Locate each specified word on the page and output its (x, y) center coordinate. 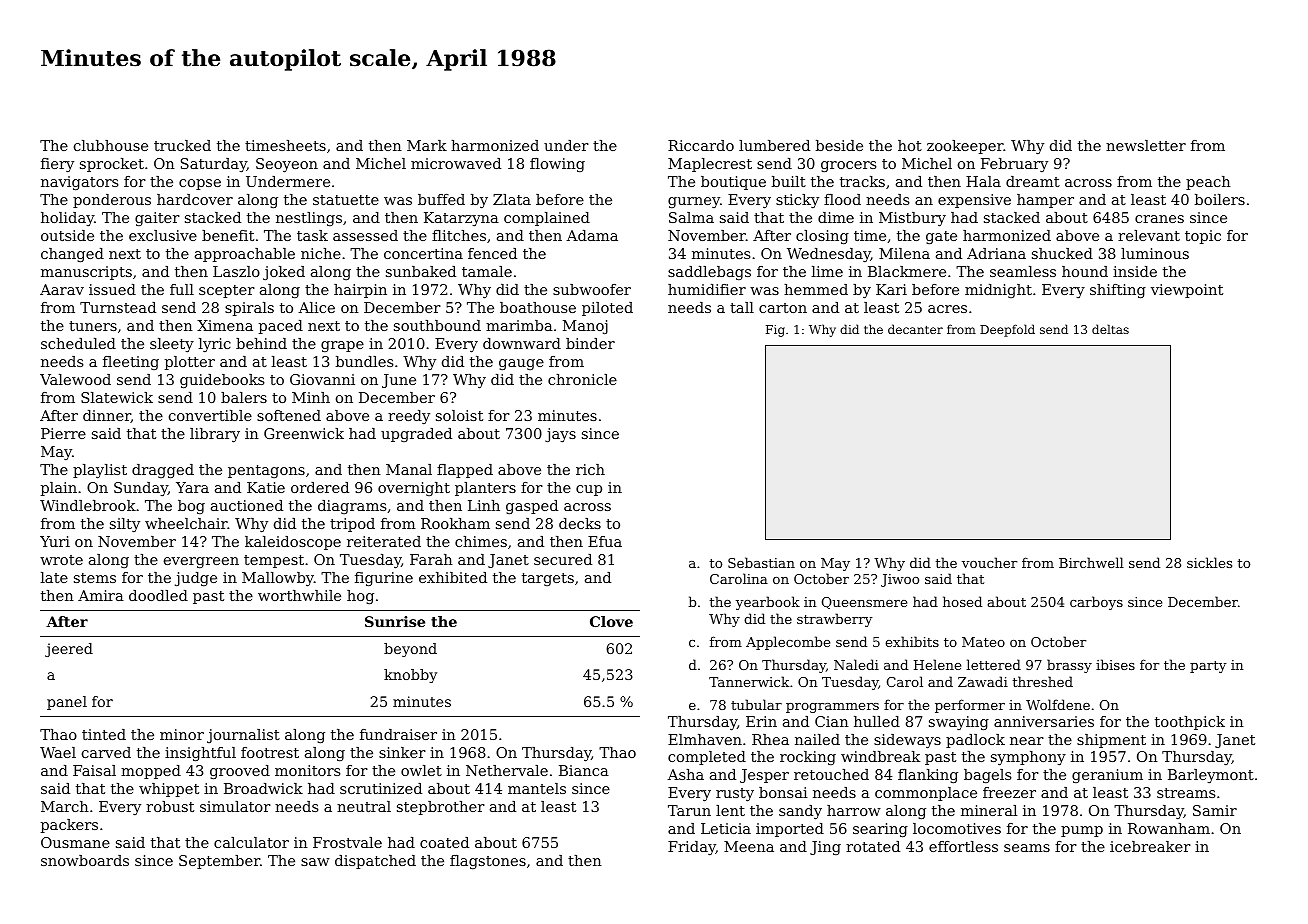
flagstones (488, 862)
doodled (158, 595)
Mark (427, 145)
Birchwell (1091, 562)
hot (910, 145)
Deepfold (1007, 330)
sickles (1209, 562)
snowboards (85, 860)
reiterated (384, 541)
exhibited (453, 577)
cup (589, 490)
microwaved (456, 163)
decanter (915, 329)
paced (281, 327)
